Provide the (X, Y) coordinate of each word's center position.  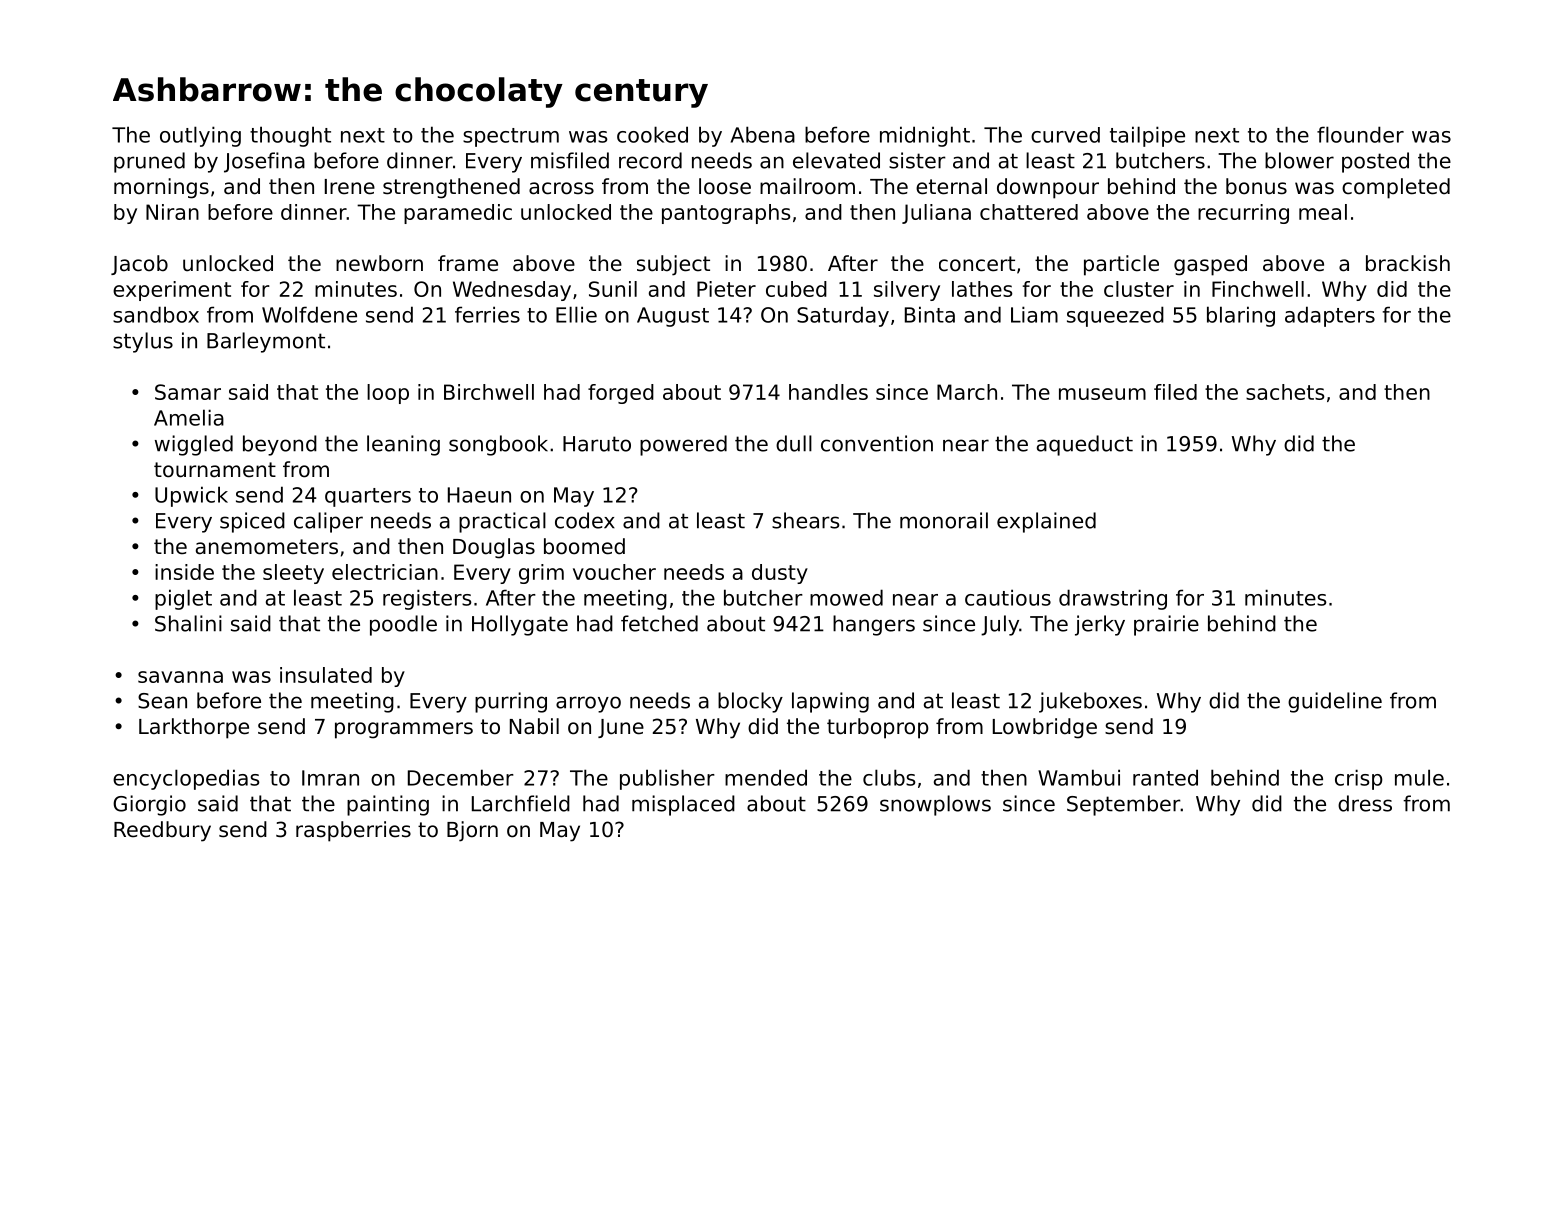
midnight (925, 136)
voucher (614, 572)
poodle (403, 625)
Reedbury (162, 831)
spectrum (511, 137)
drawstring (1113, 599)
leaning (403, 445)
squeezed (1115, 316)
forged (621, 394)
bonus (1256, 186)
